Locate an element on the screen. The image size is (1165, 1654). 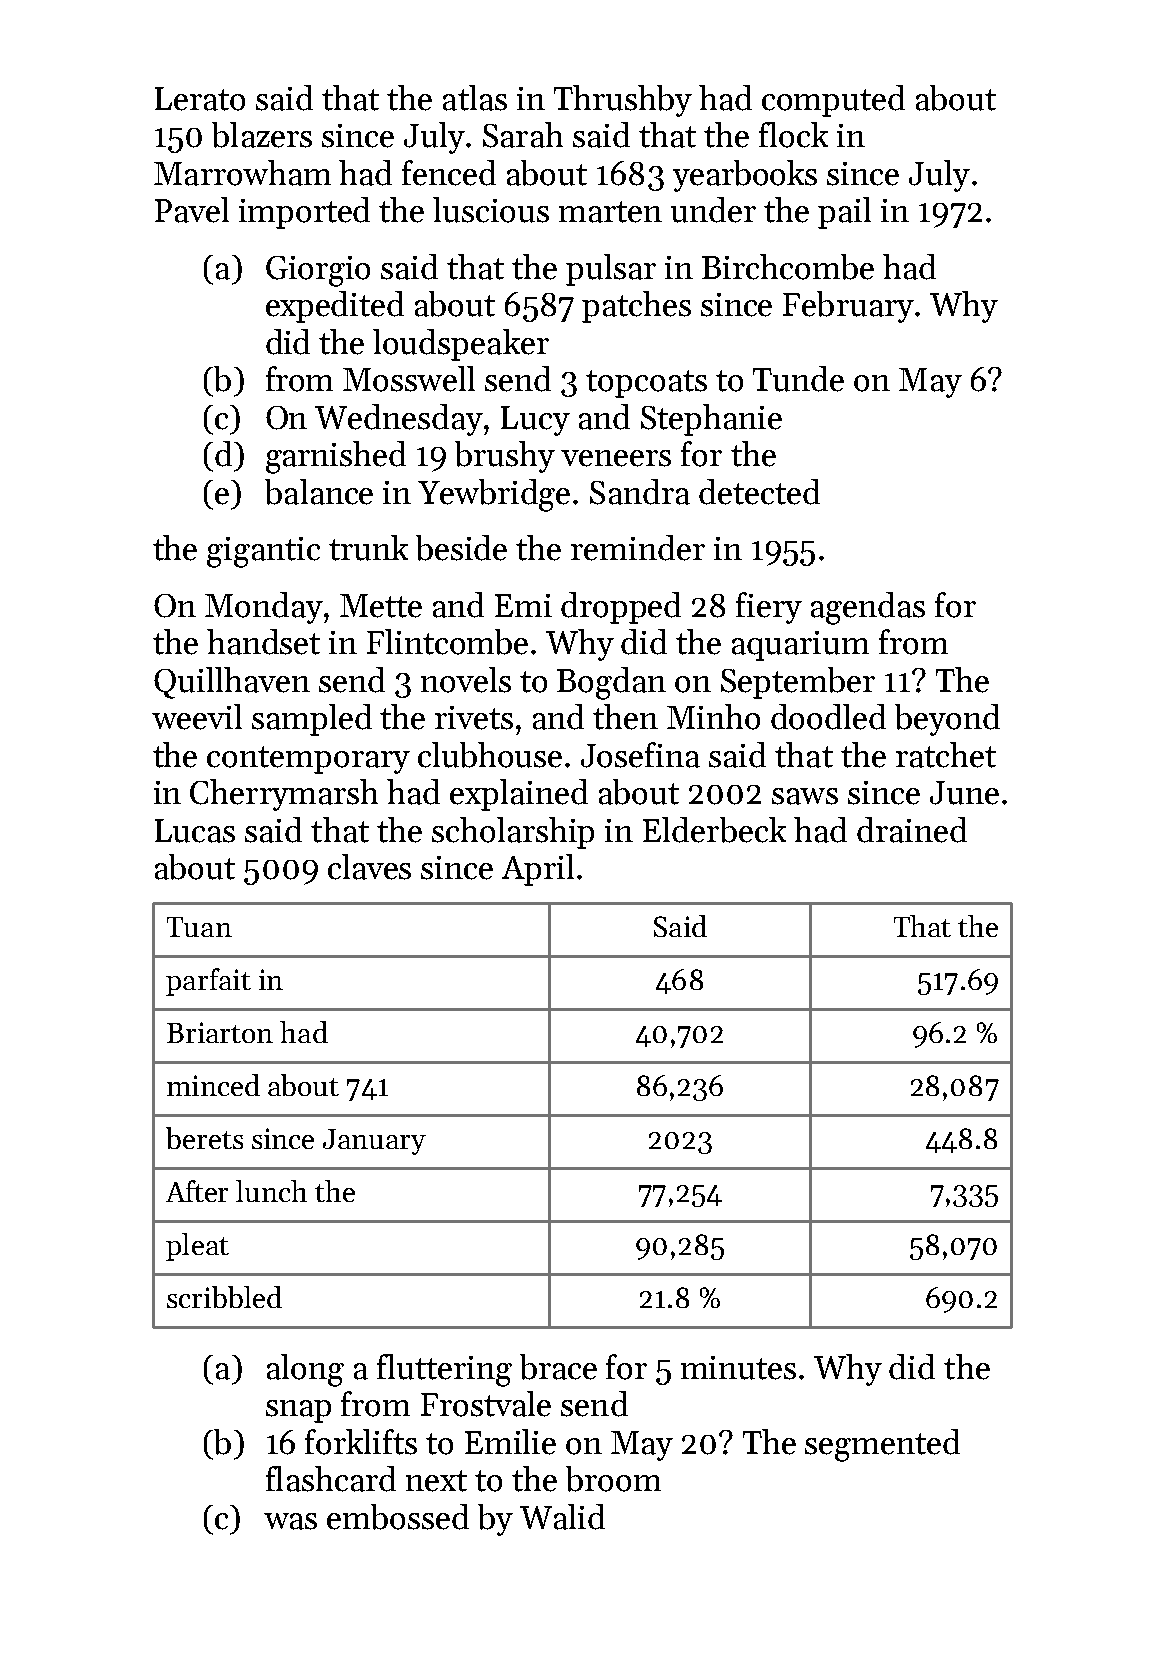
drained is located at coordinates (912, 830).
